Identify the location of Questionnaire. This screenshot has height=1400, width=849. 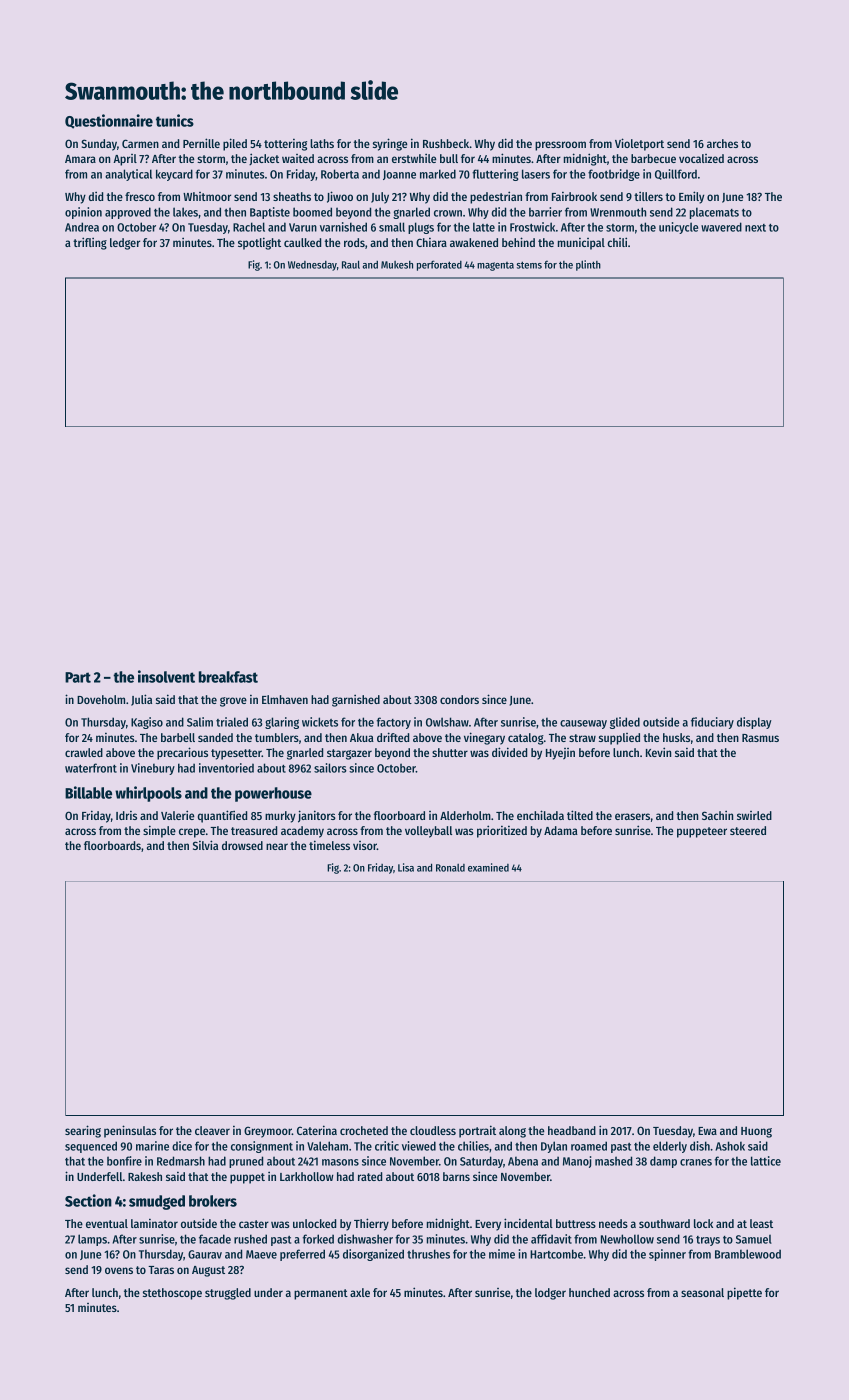
(109, 121).
